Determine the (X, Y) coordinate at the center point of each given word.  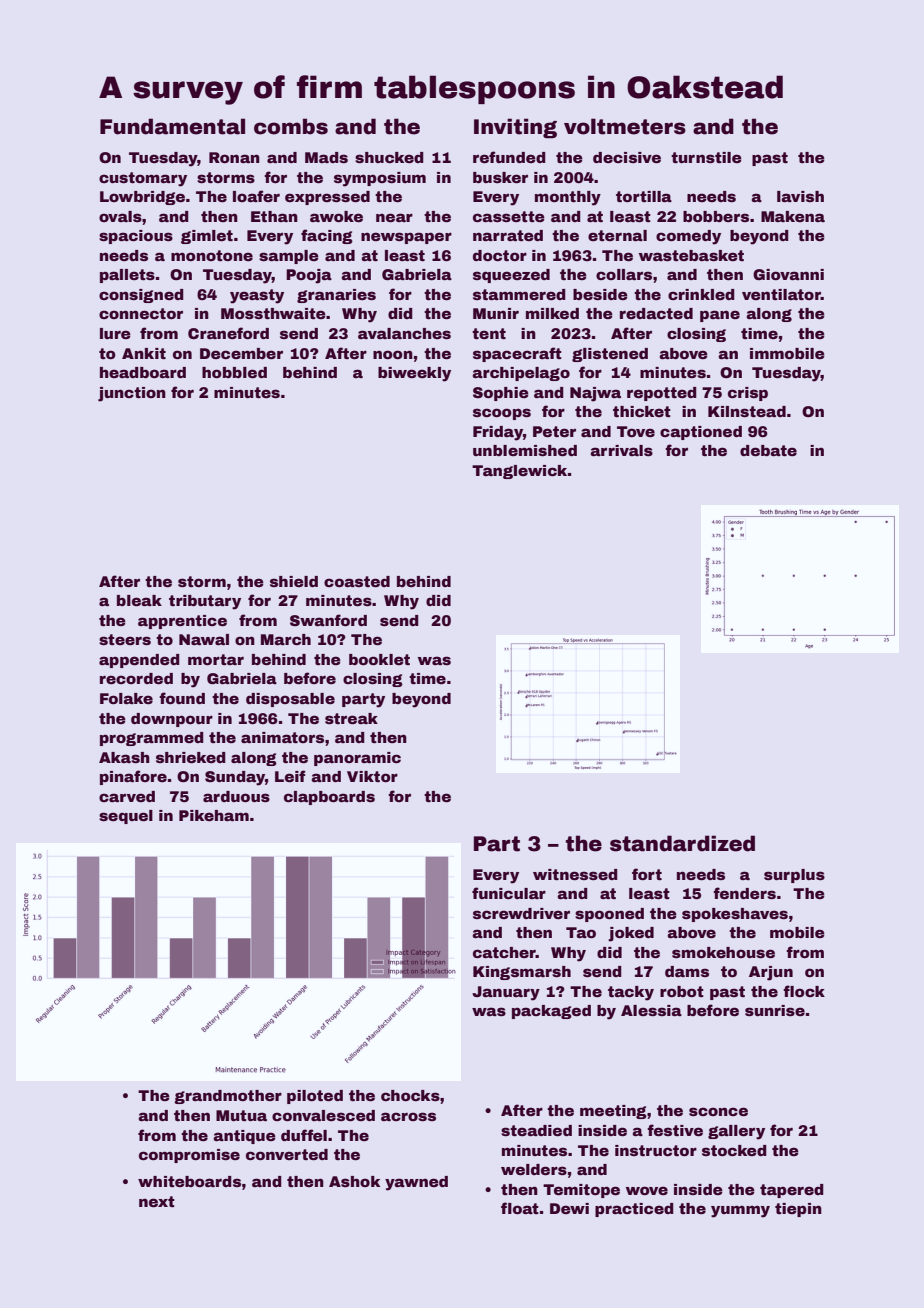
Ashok (354, 1181)
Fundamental (172, 126)
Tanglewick (520, 472)
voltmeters (625, 126)
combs (291, 126)
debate (768, 450)
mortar (216, 659)
